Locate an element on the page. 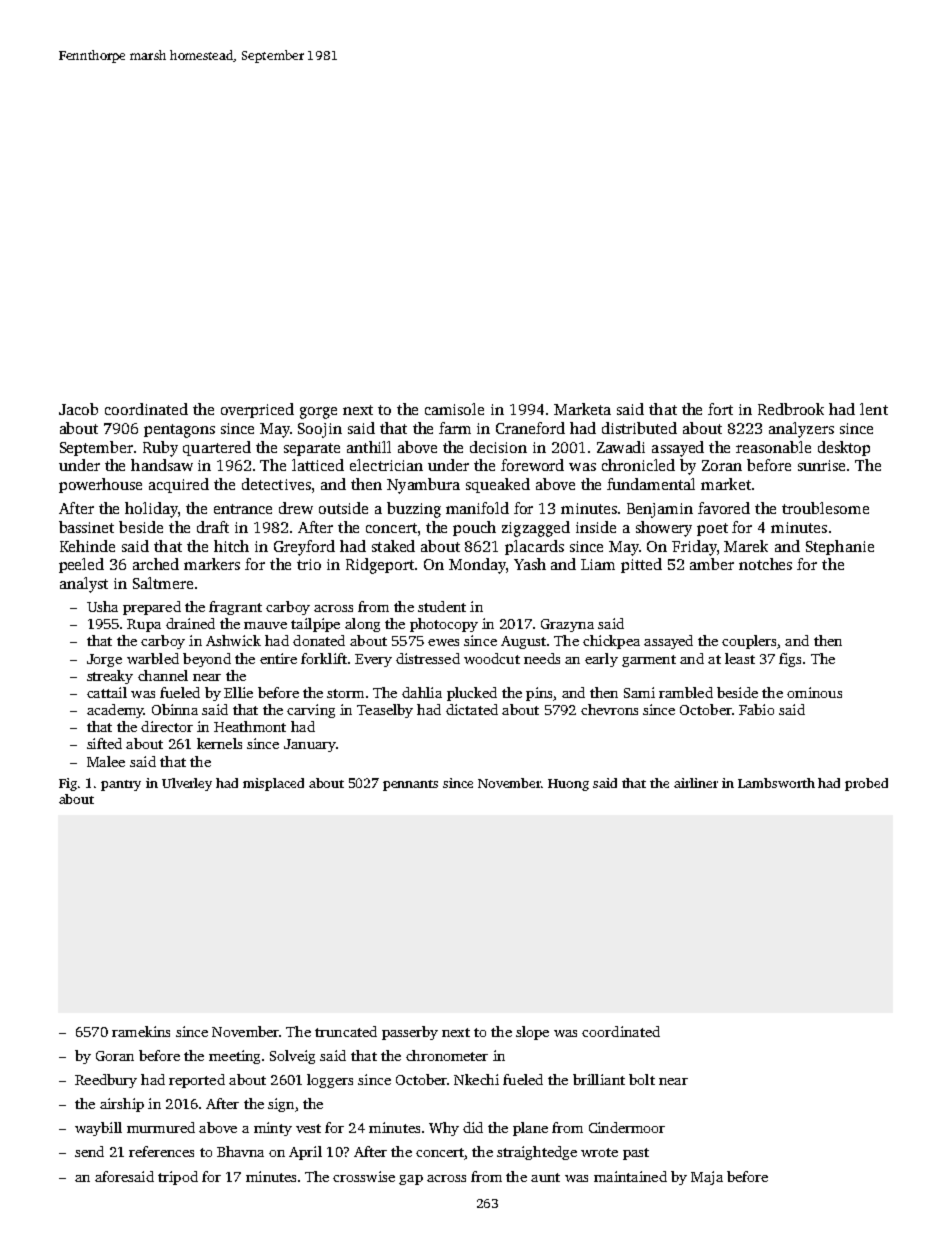  sifted is located at coordinates (104, 743).
